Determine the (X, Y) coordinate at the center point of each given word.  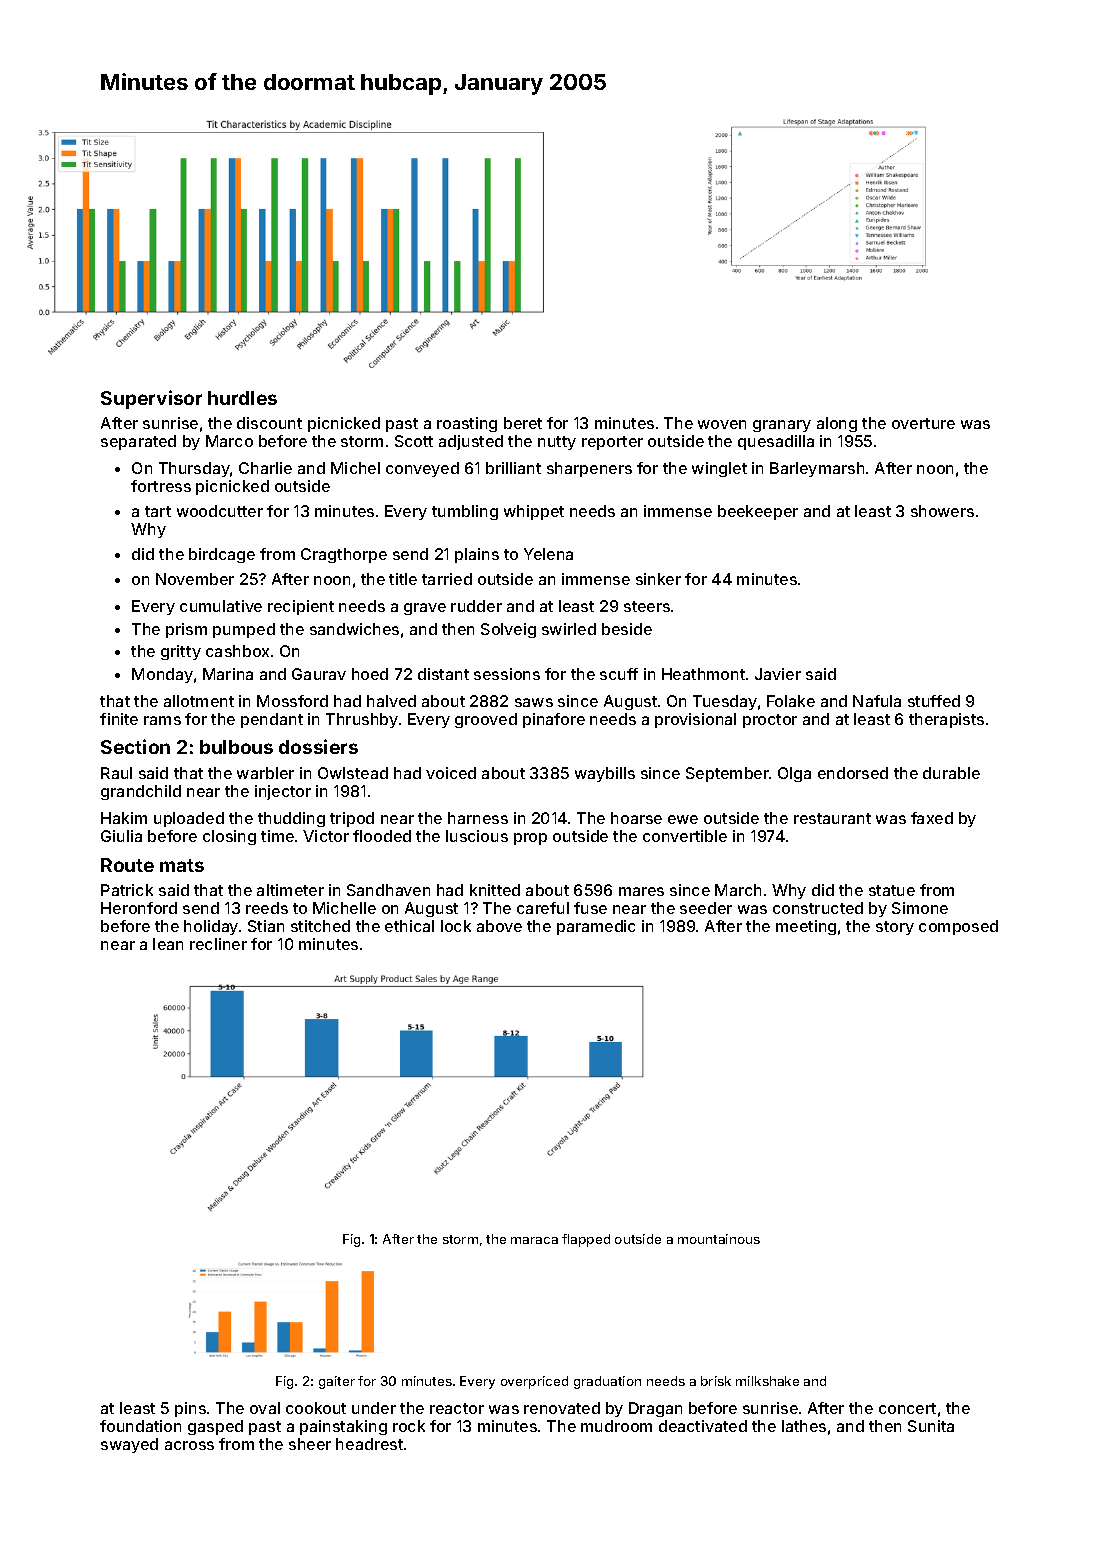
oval (265, 1408)
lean (168, 944)
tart (158, 511)
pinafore (554, 720)
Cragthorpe (344, 555)
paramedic (596, 927)
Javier (778, 674)
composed (958, 927)
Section (135, 746)
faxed (932, 818)
